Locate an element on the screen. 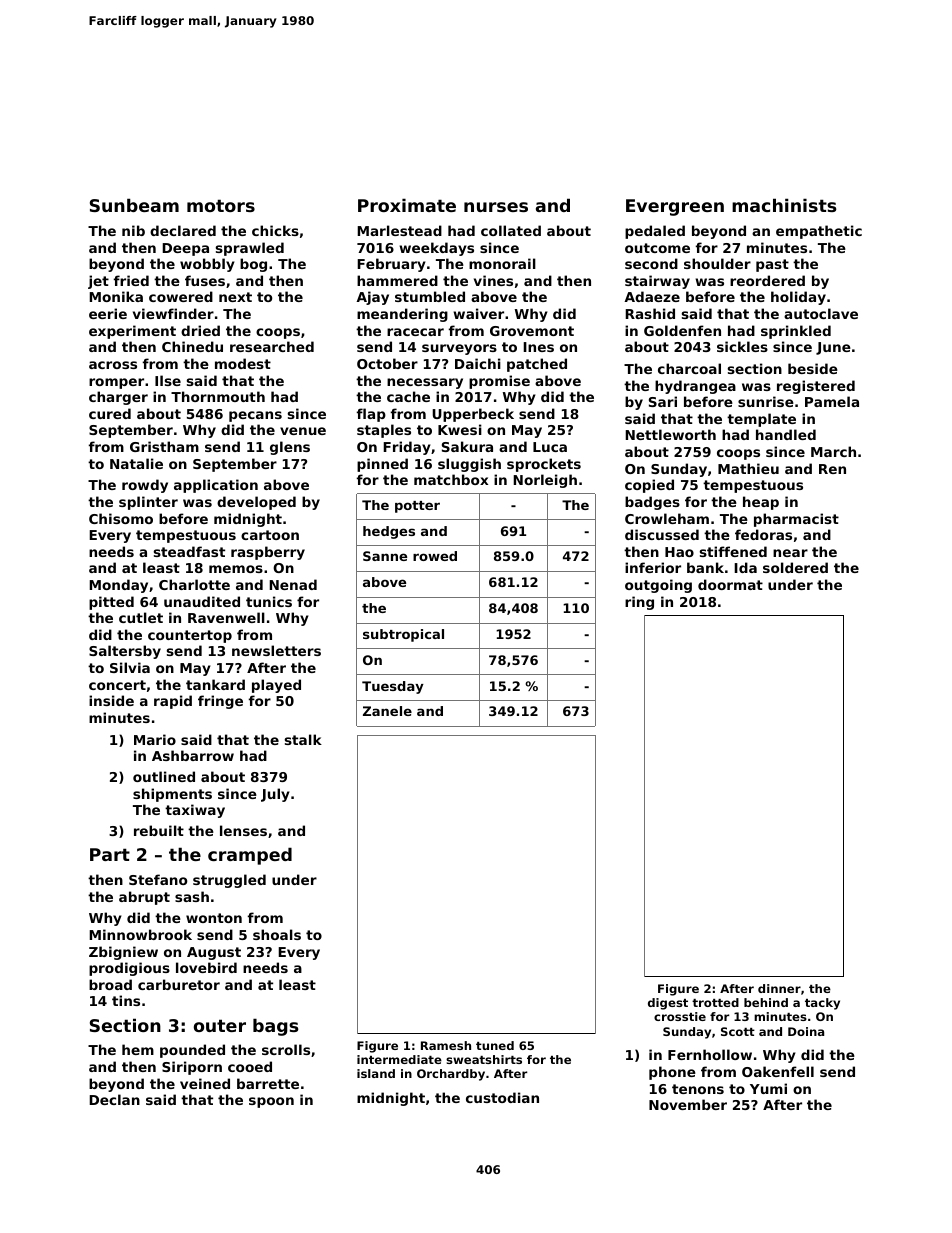 The image size is (952, 1233). Part is located at coordinates (110, 854).
